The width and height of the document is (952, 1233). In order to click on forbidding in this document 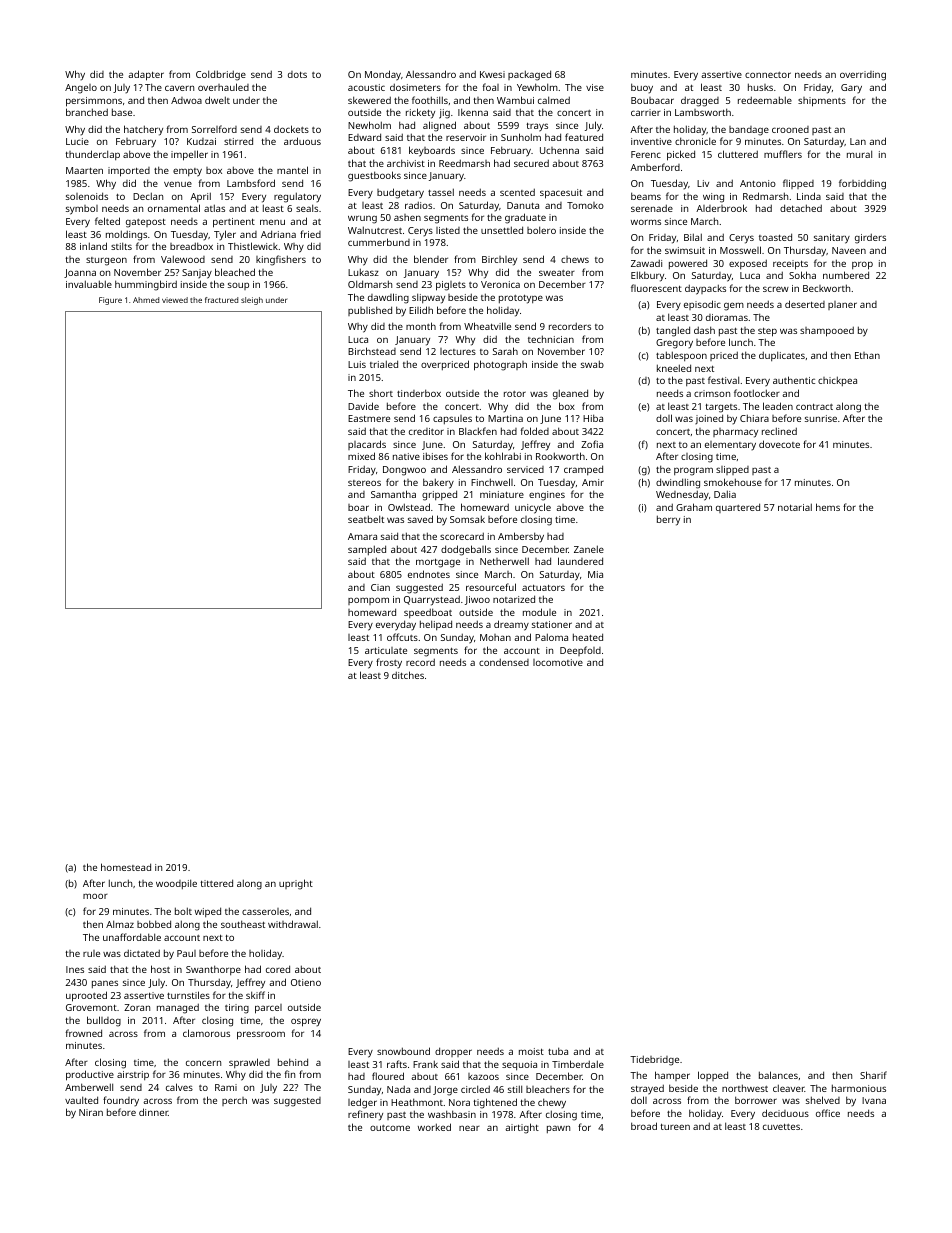, I will do `click(862, 184)`.
